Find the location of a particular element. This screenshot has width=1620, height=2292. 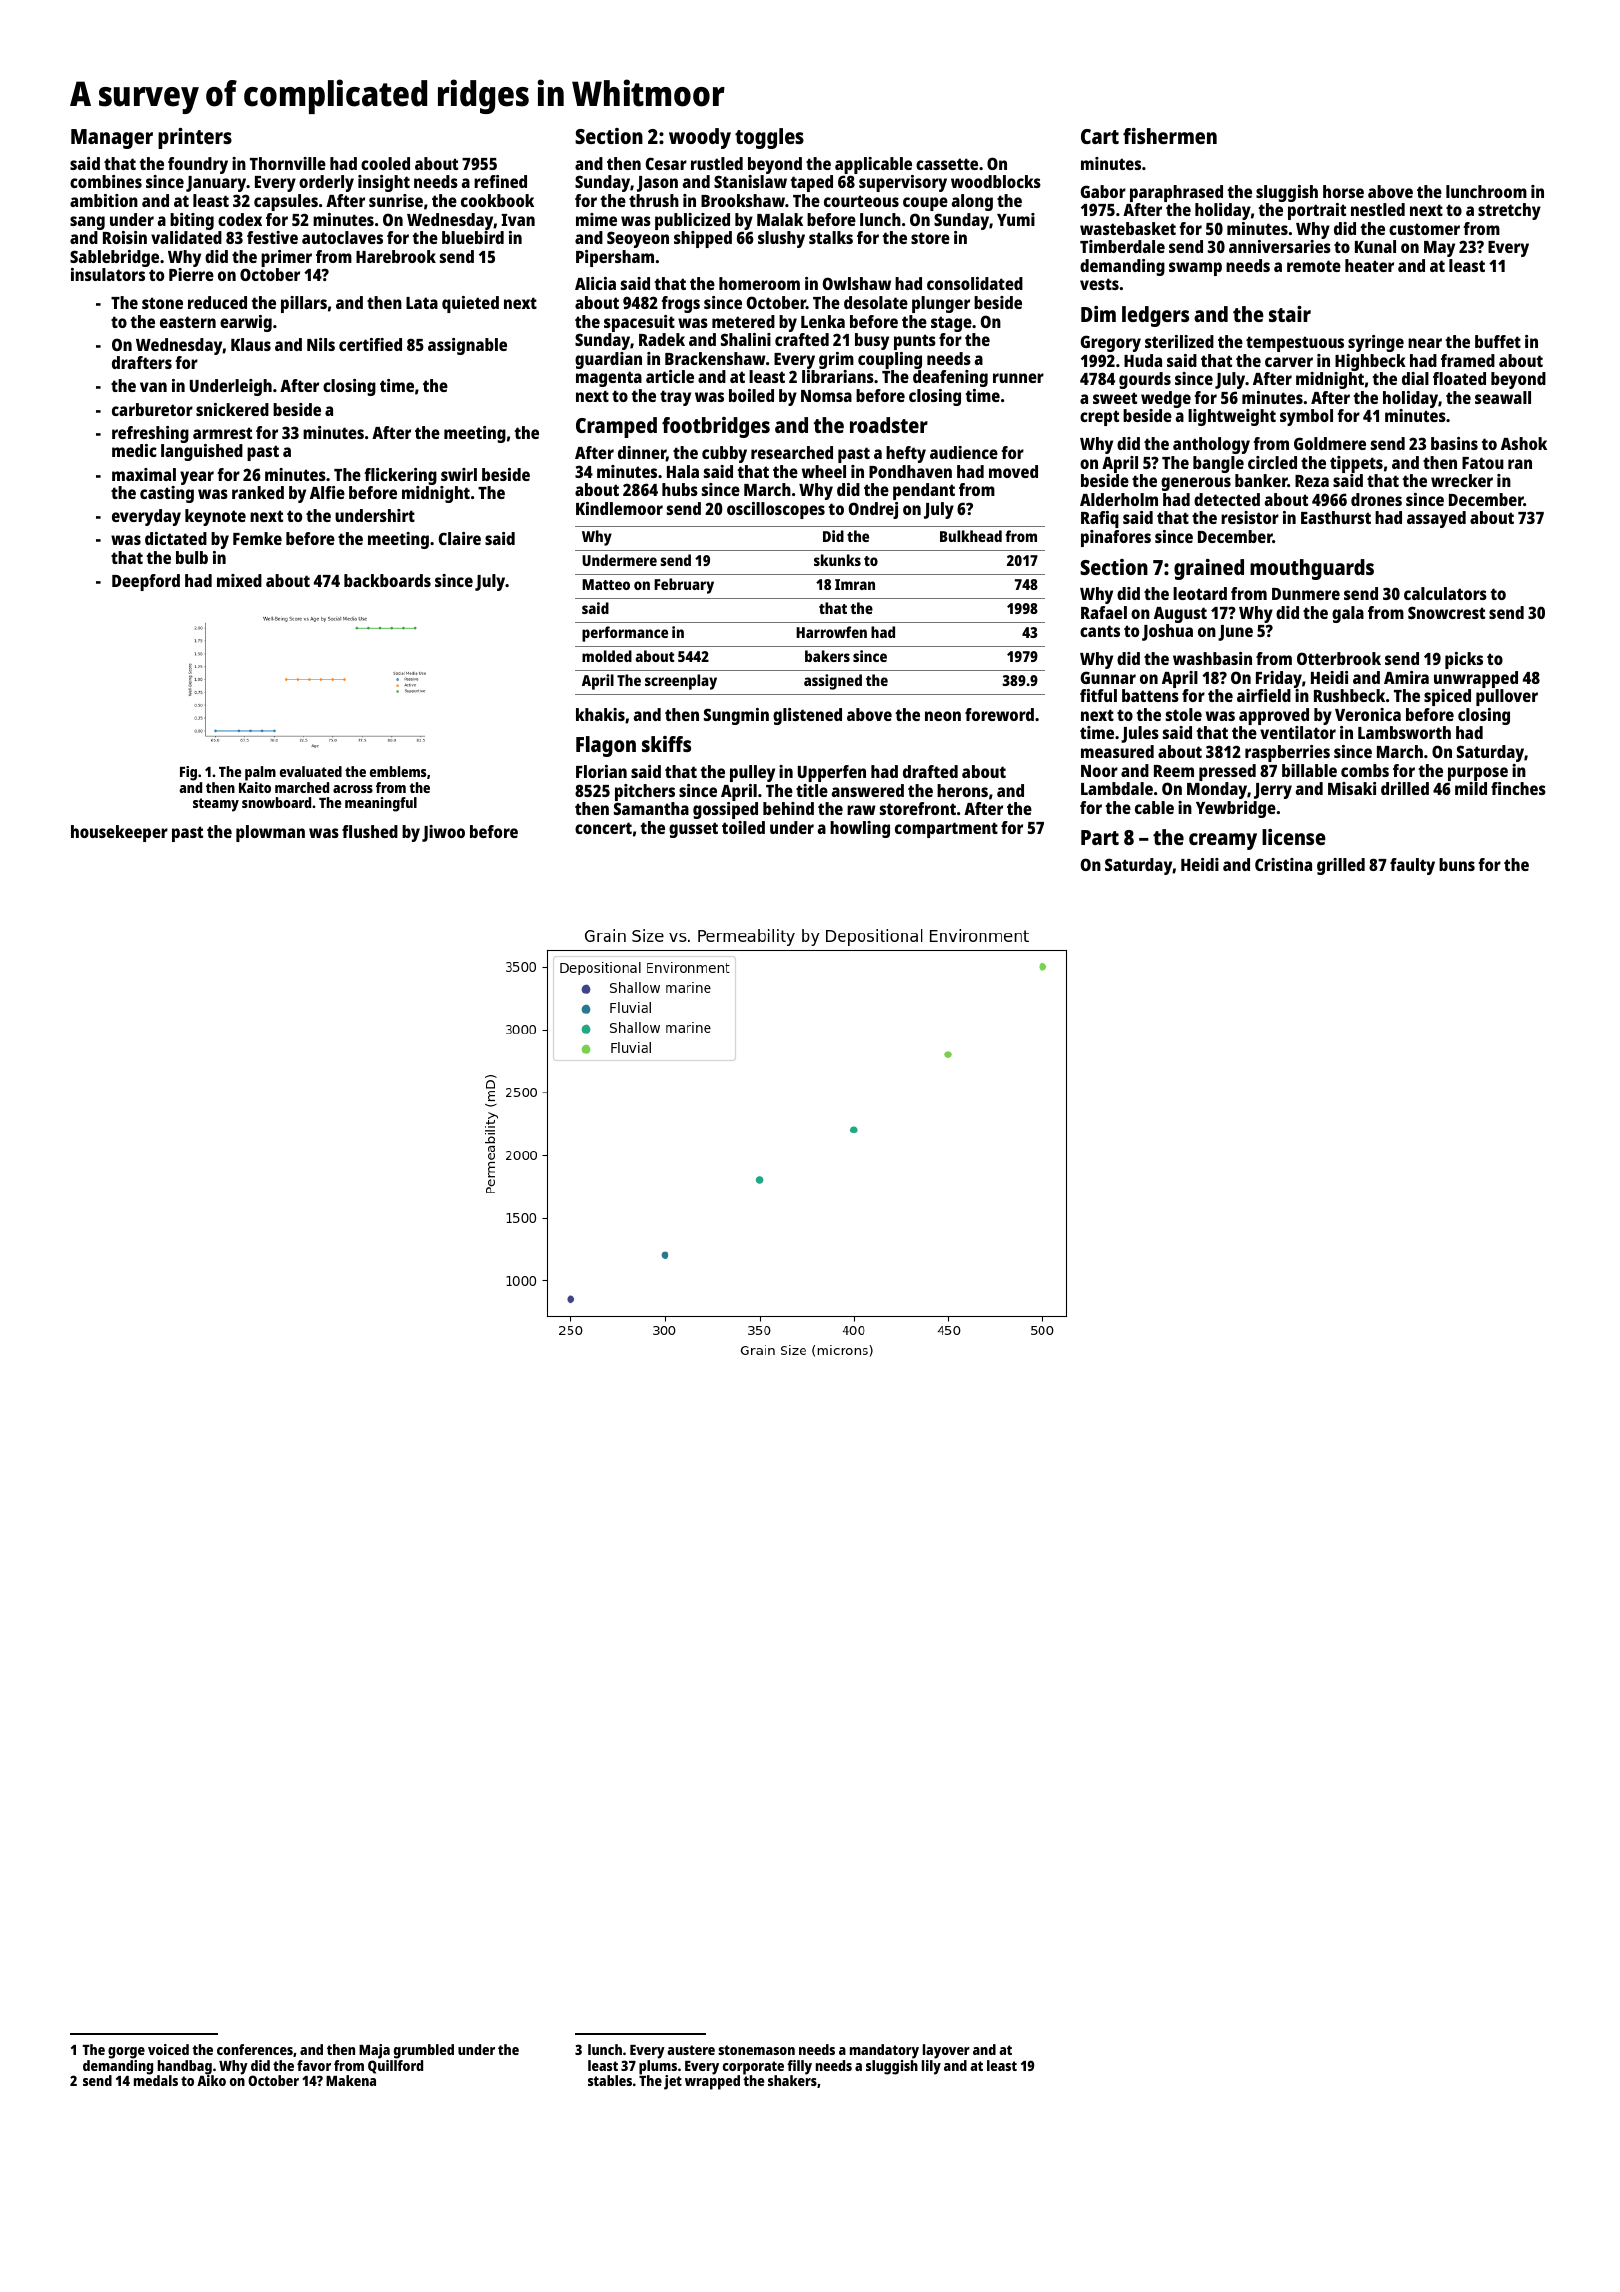

cassette is located at coordinates (947, 164).
